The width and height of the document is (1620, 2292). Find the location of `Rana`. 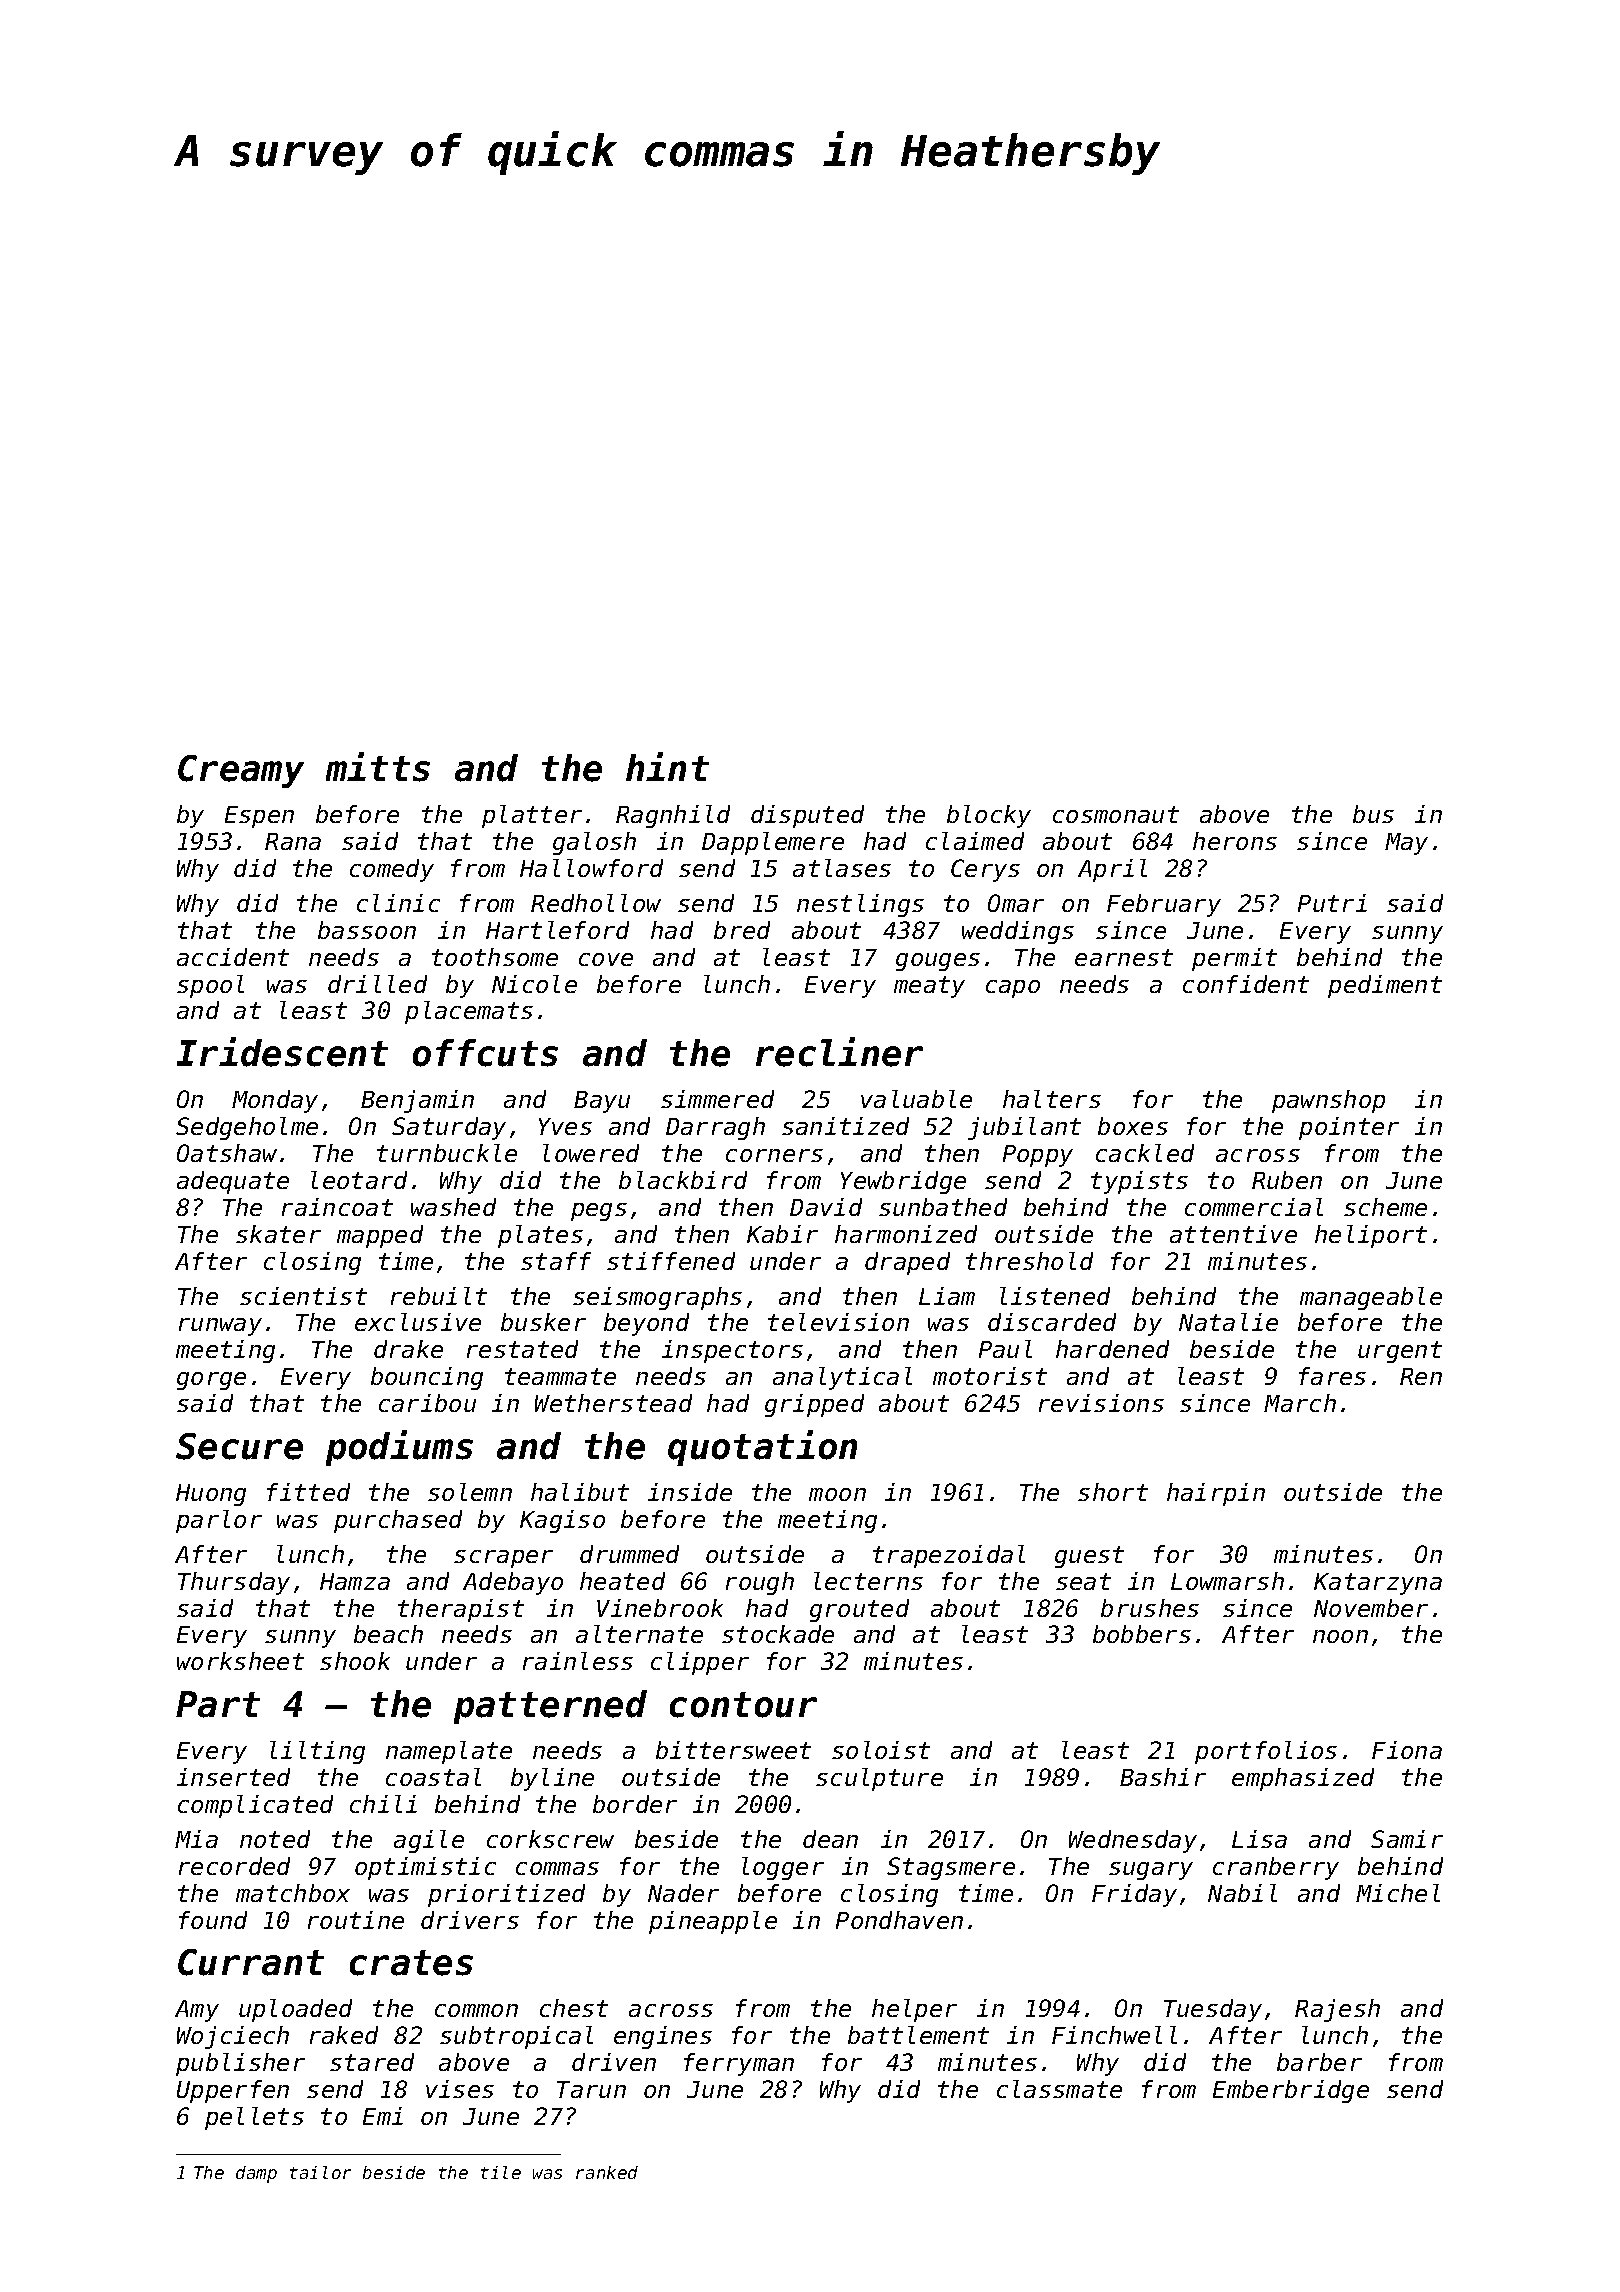

Rana is located at coordinates (293, 841).
